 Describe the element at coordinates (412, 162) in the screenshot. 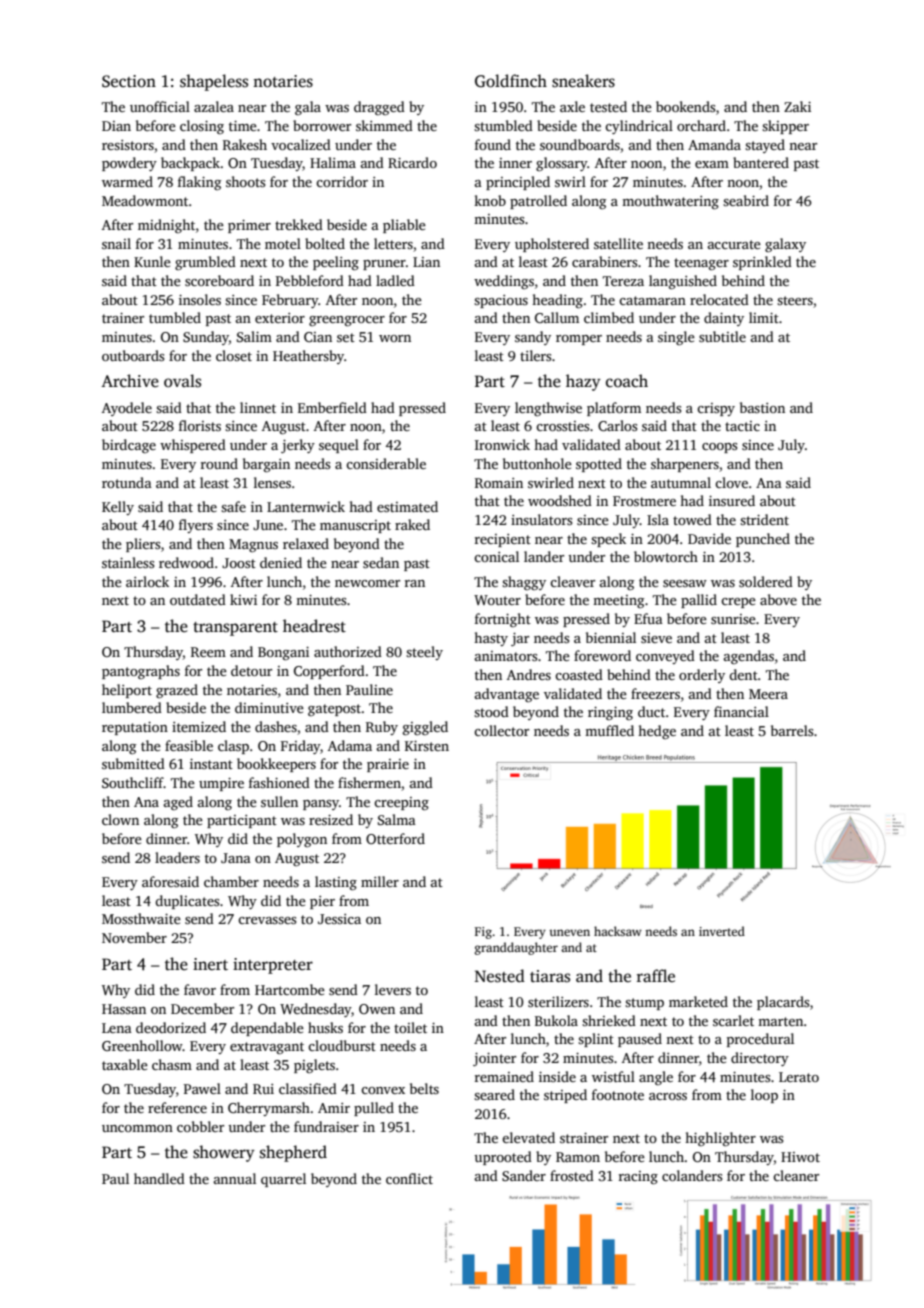

I see `Ricardo` at that location.
